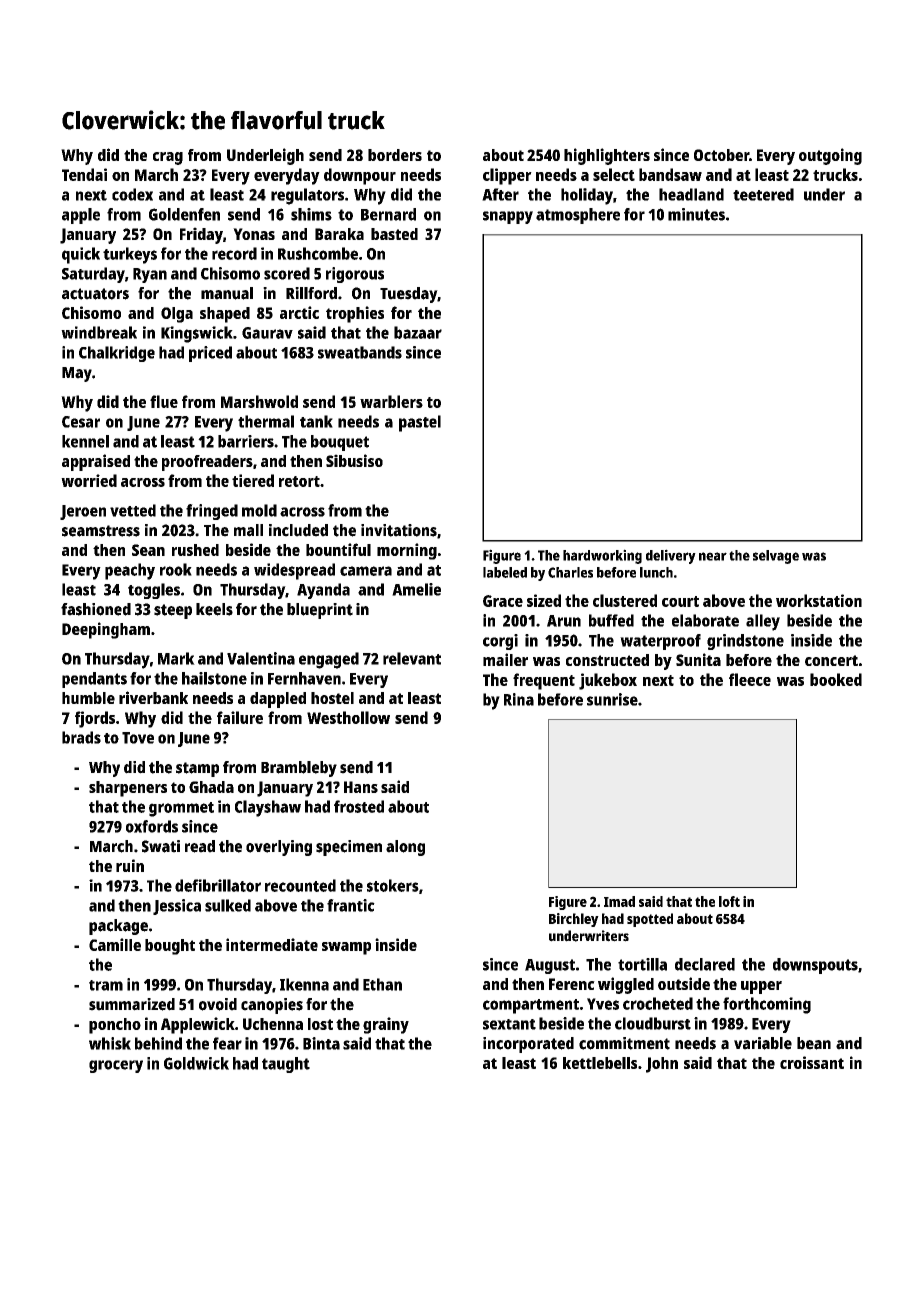 The image size is (924, 1308). What do you see at coordinates (776, 557) in the page?
I see `selvage` at bounding box center [776, 557].
